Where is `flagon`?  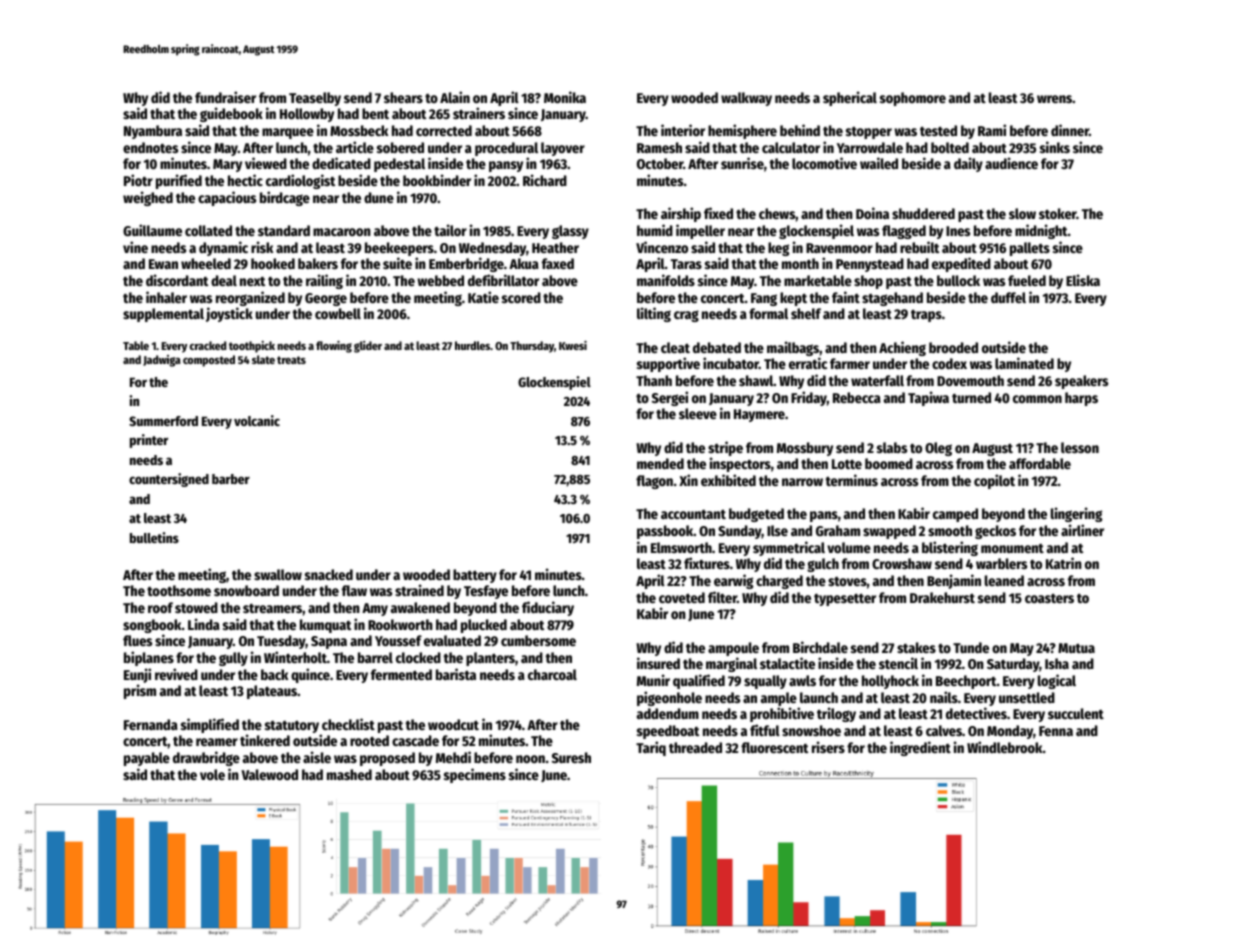 flagon is located at coordinates (654, 482).
